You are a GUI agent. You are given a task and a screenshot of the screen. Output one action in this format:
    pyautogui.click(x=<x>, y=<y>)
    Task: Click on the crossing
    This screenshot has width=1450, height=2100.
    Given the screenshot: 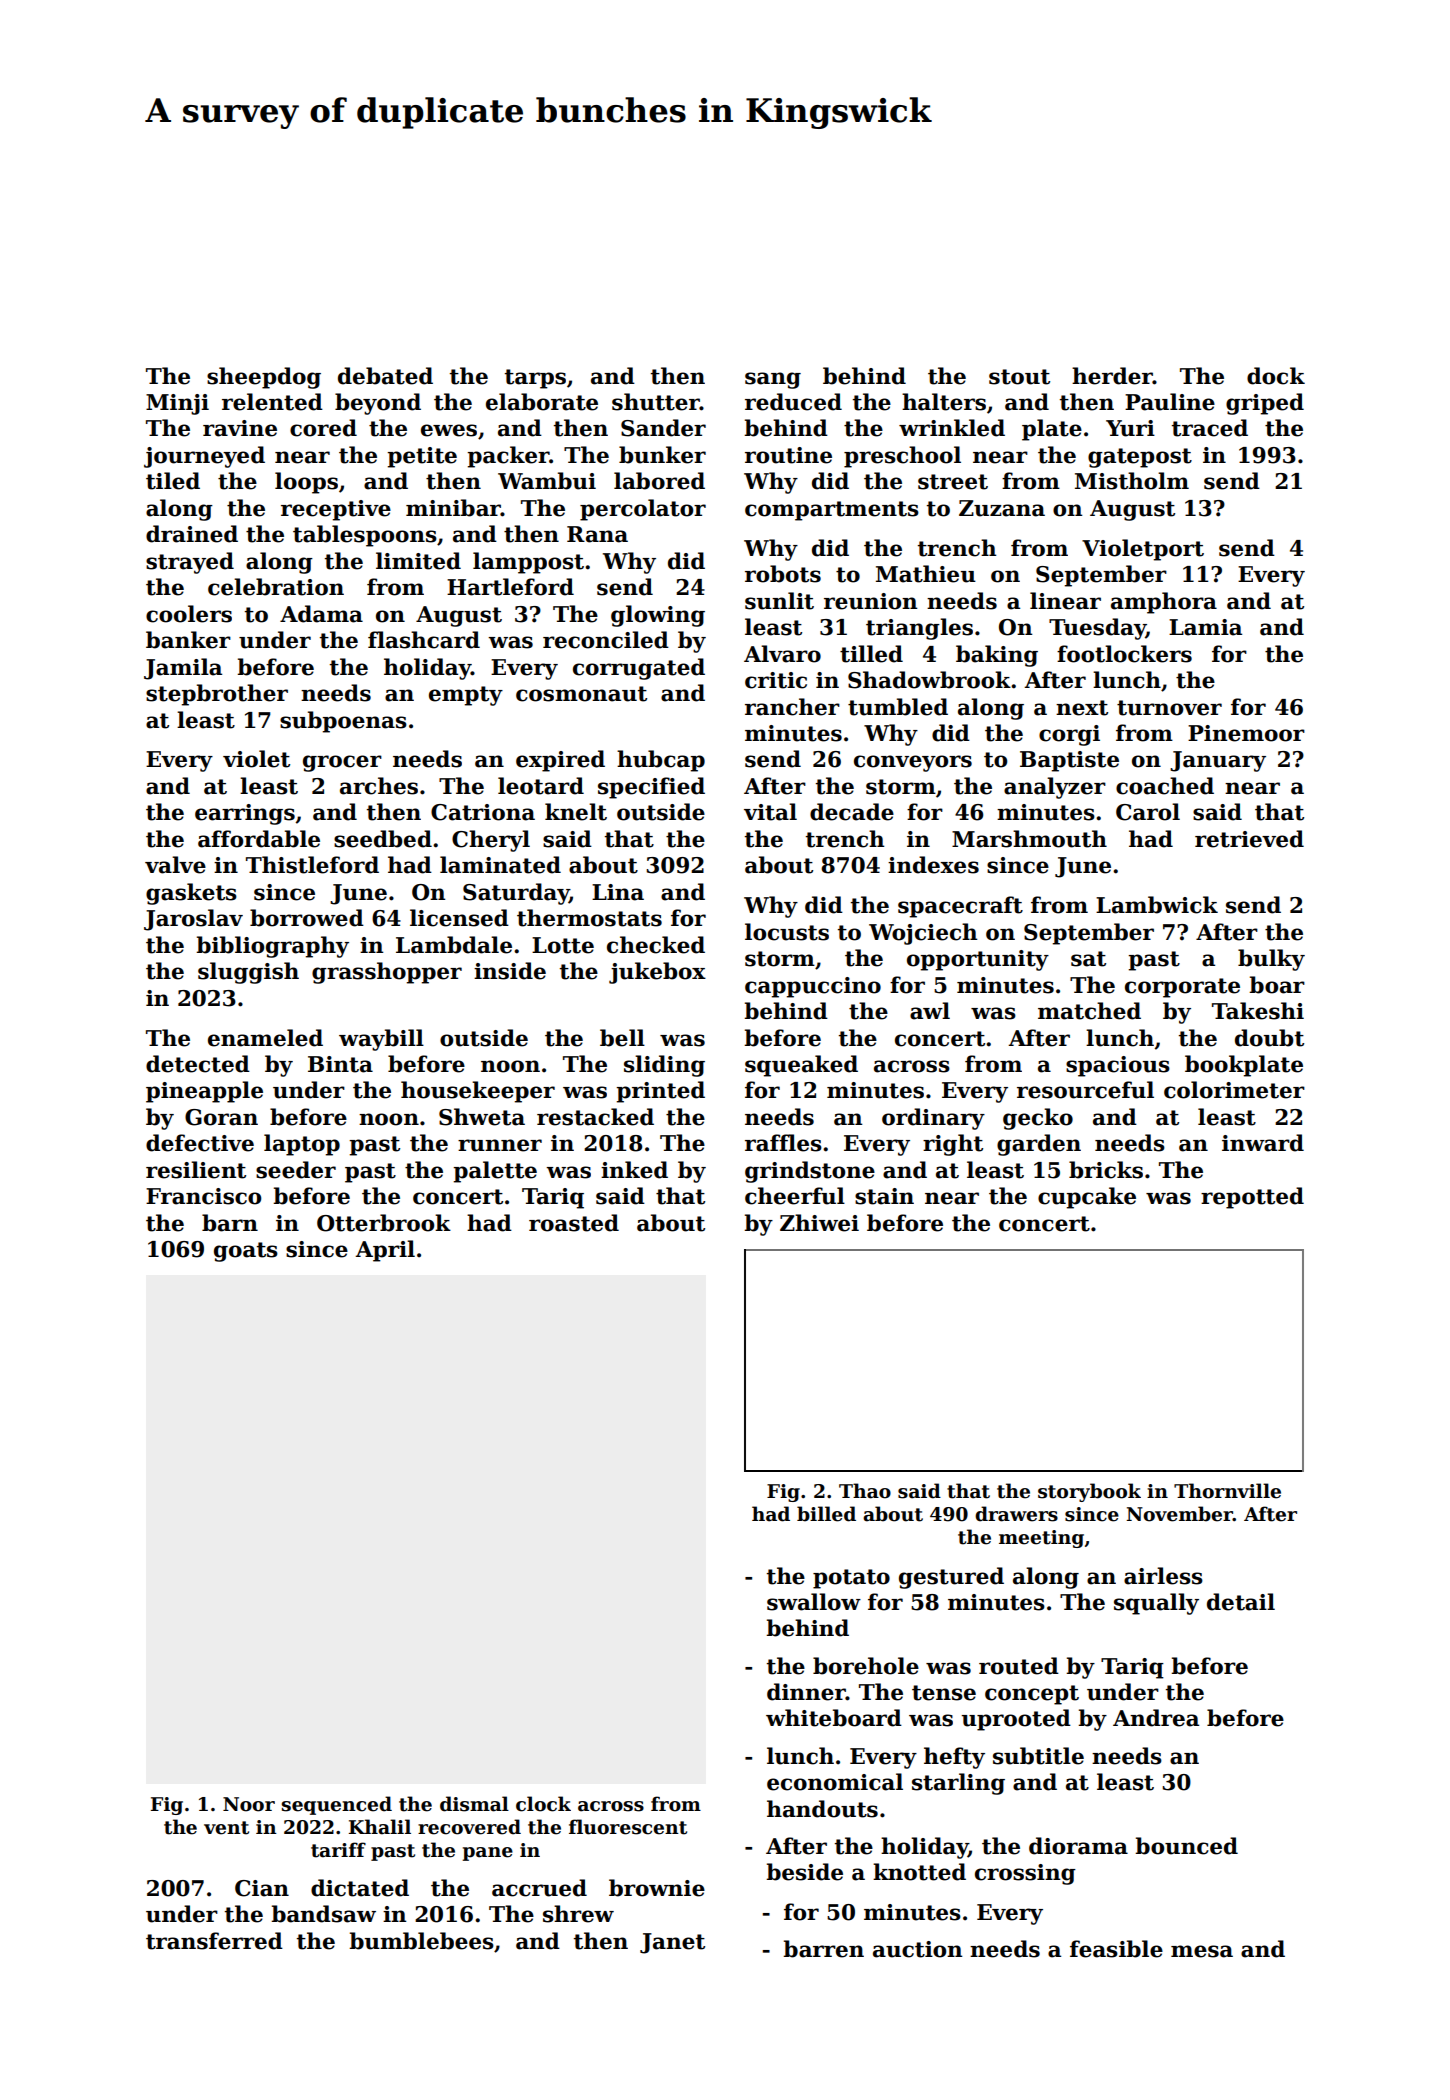 What is the action you would take?
    pyautogui.click(x=1025, y=1874)
